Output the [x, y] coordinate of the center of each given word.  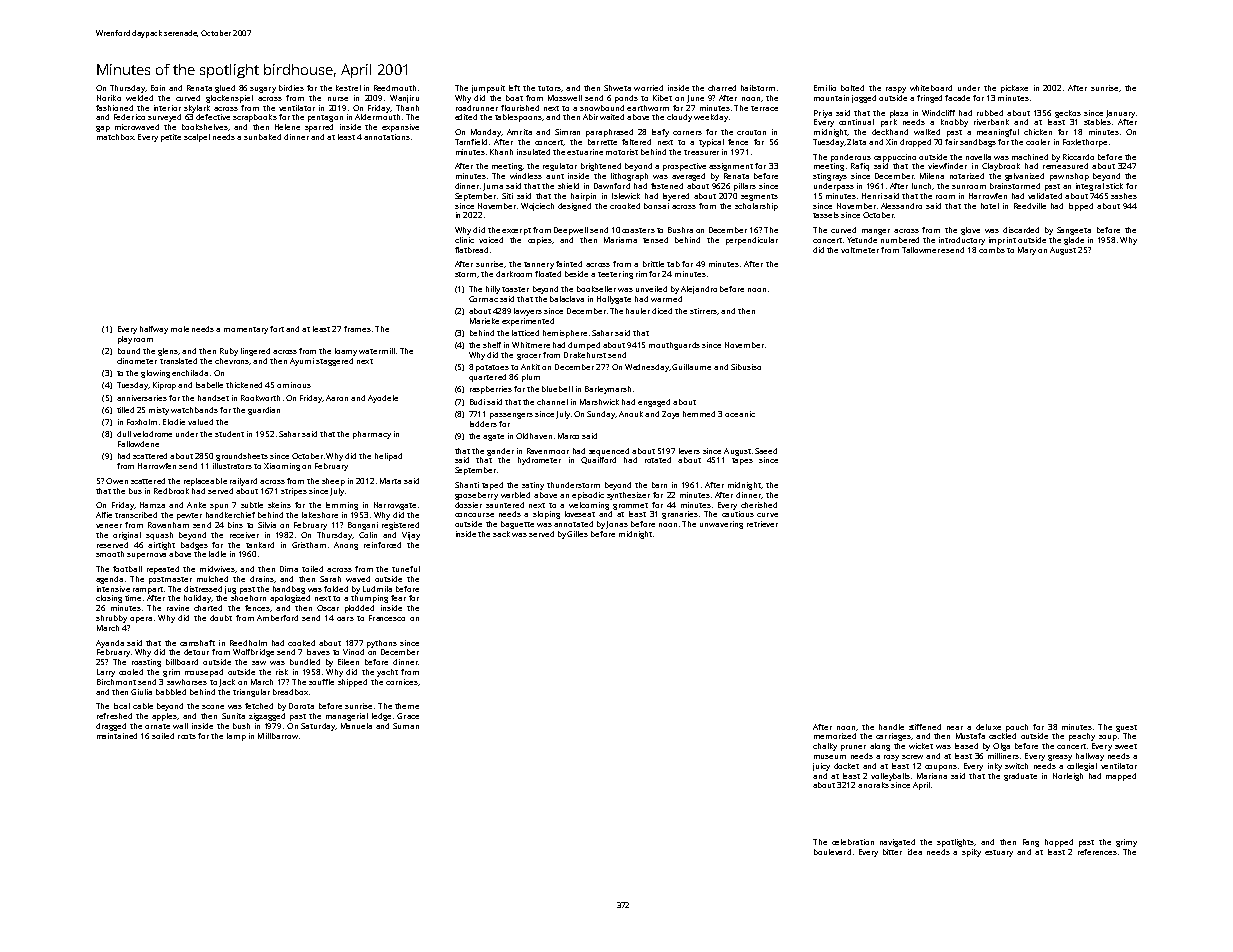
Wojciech [537, 207]
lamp [236, 737]
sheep [333, 482]
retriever [762, 524]
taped [492, 486]
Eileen [348, 662]
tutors [549, 88]
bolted [852, 88]
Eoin [158, 88]
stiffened [925, 727]
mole [180, 329]
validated [1045, 196]
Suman [406, 726]
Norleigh [1068, 777]
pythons [382, 644]
